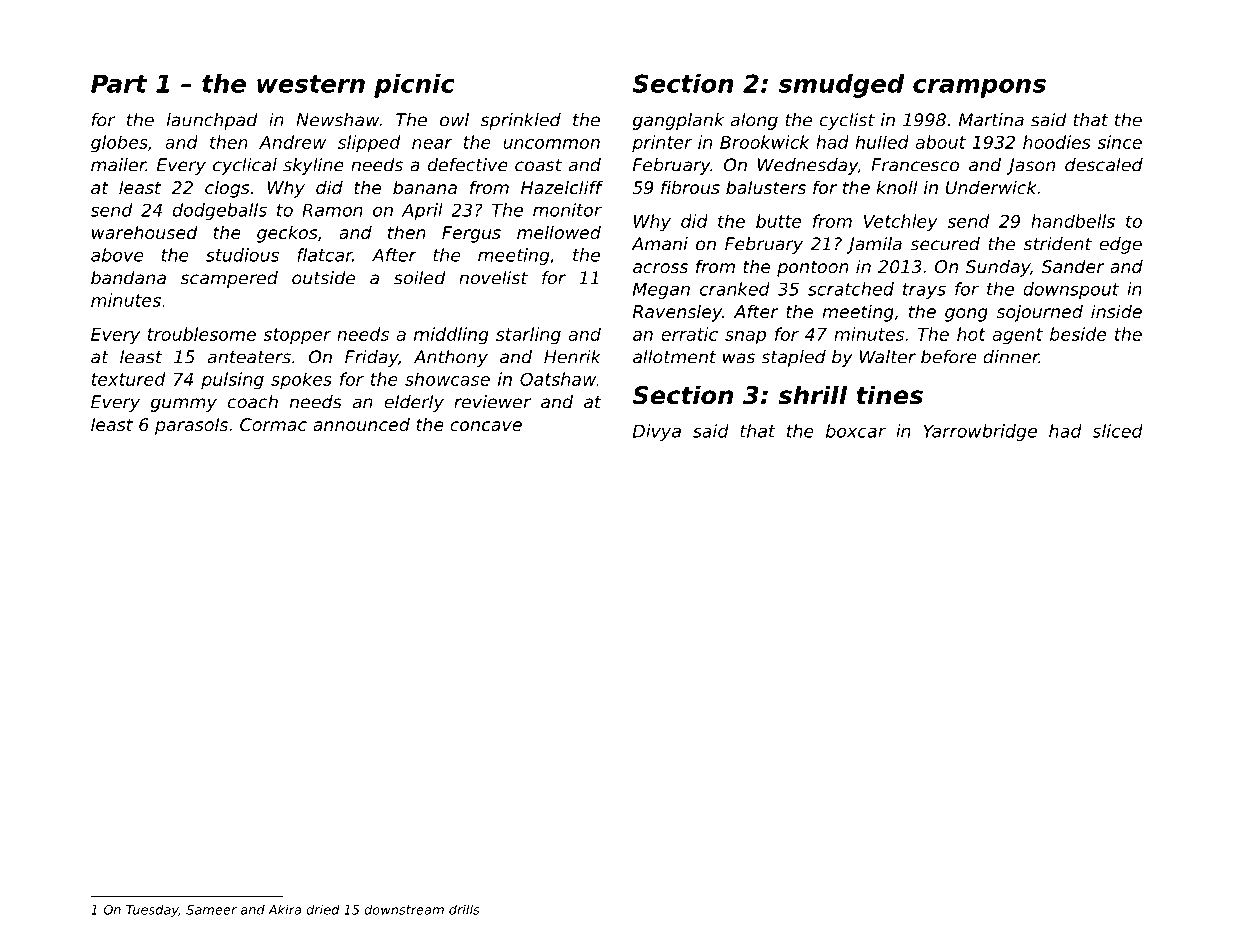  Describe the element at coordinates (980, 432) in the screenshot. I see `Yarrowbridge` at that location.
